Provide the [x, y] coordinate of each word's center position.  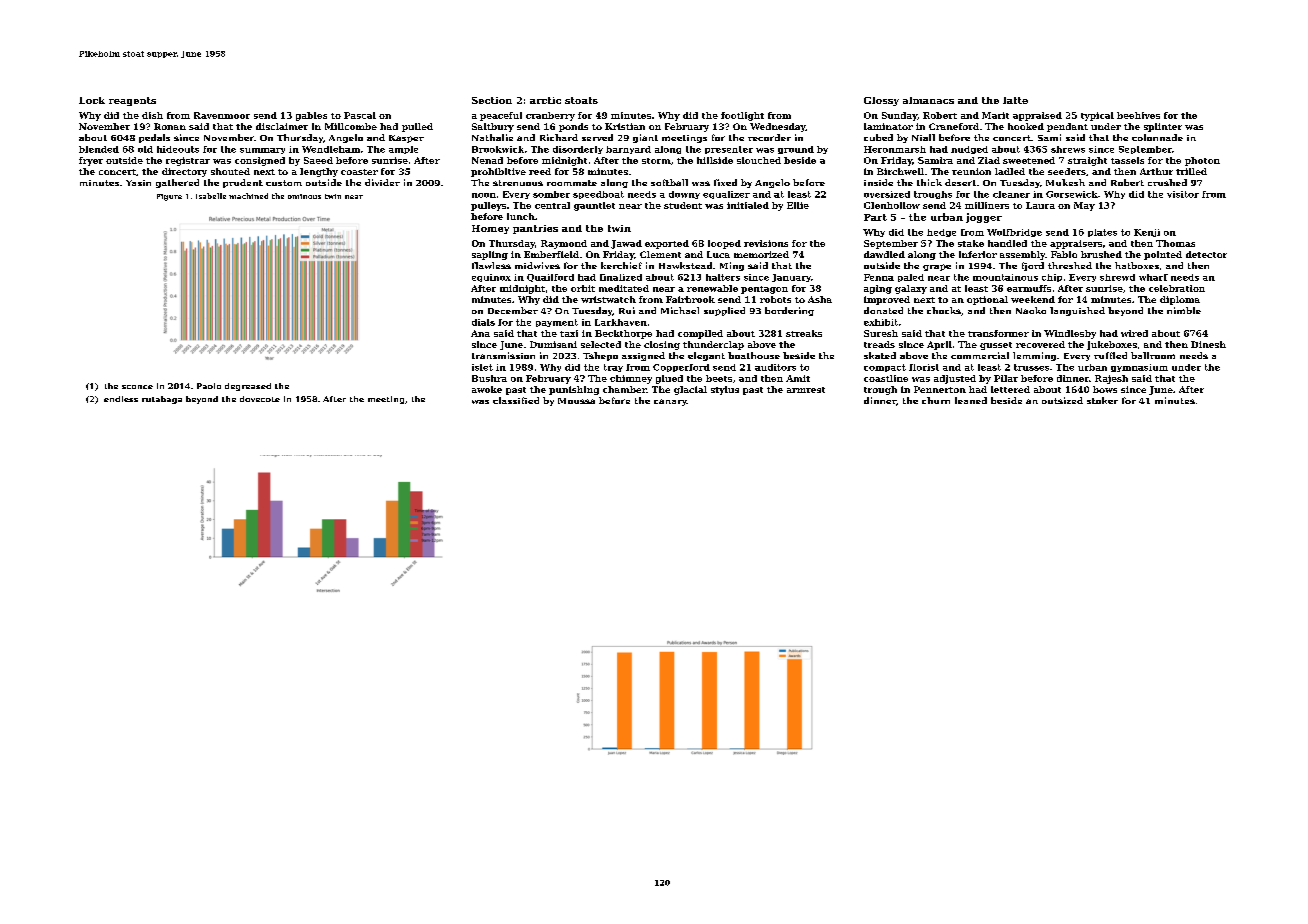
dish [152, 115]
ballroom [1153, 355]
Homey [490, 229]
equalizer [726, 195]
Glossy [881, 101]
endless [121, 399]
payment [557, 323]
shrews [1068, 149]
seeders [1067, 171]
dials [483, 322]
